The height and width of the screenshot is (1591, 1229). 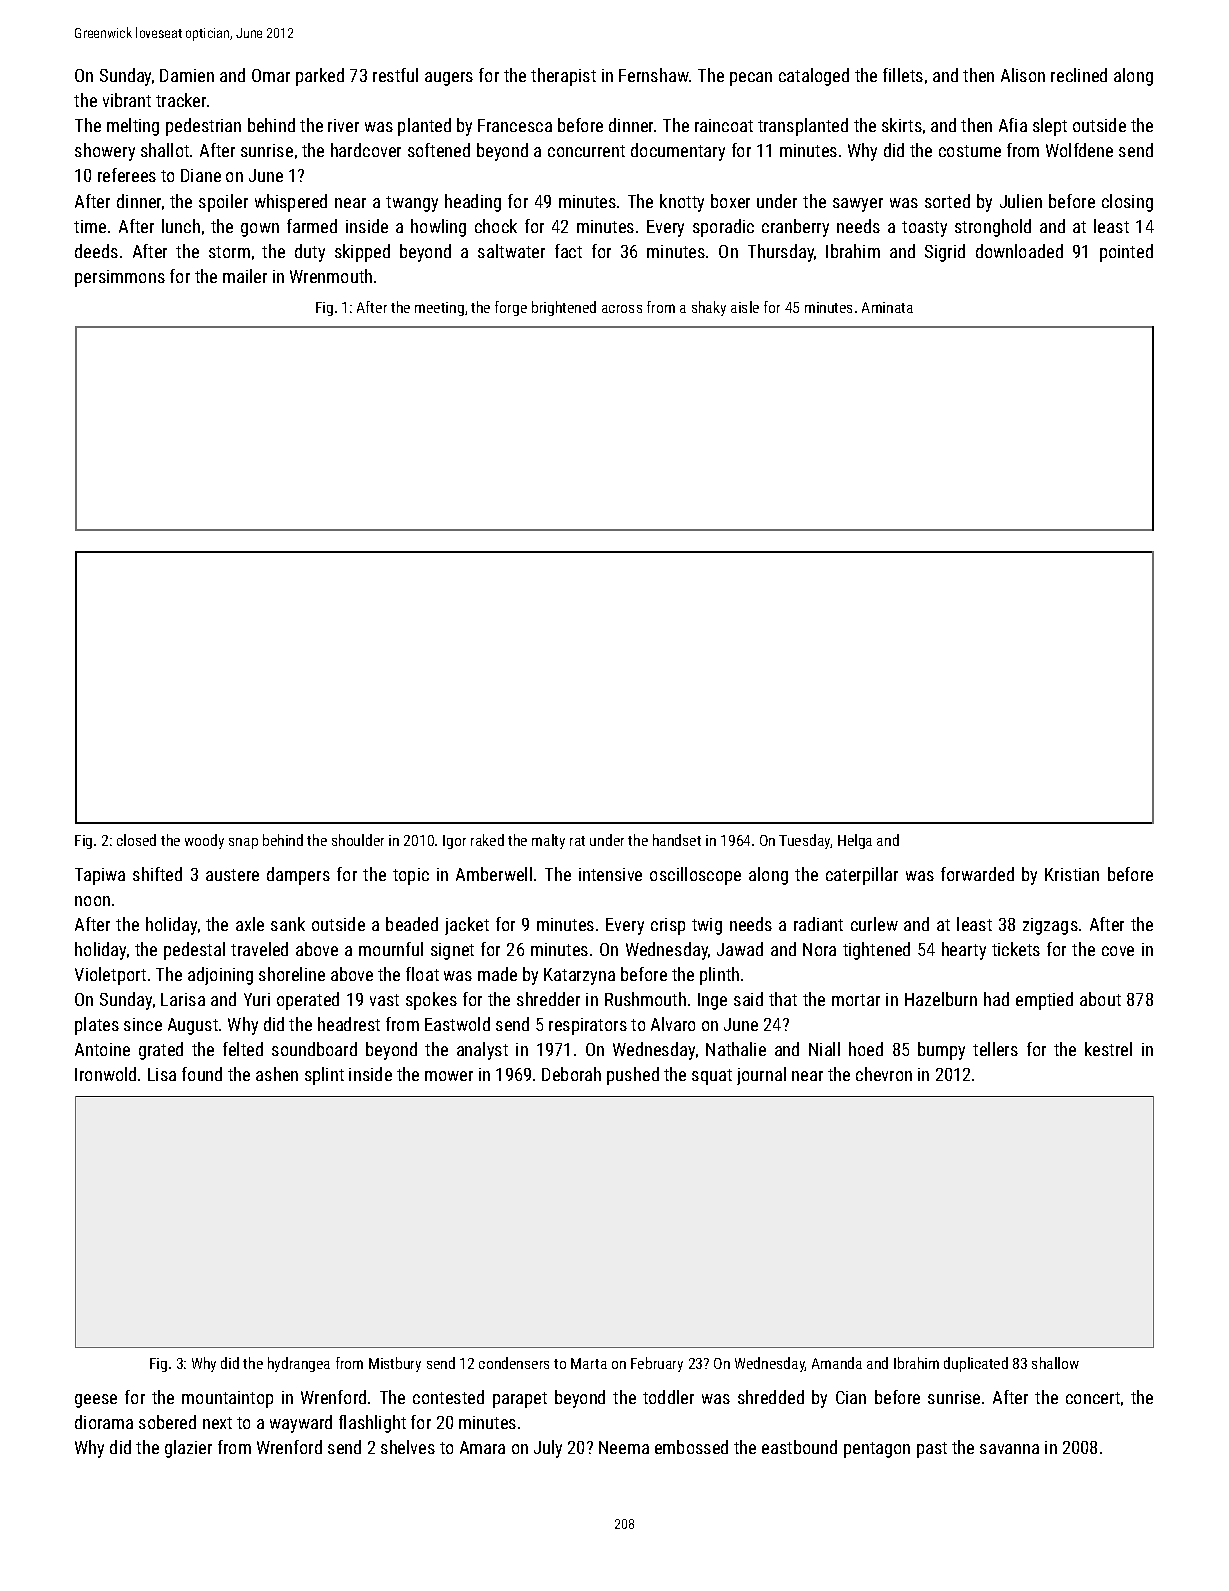 What do you see at coordinates (257, 999) in the screenshot?
I see `Yuri` at bounding box center [257, 999].
